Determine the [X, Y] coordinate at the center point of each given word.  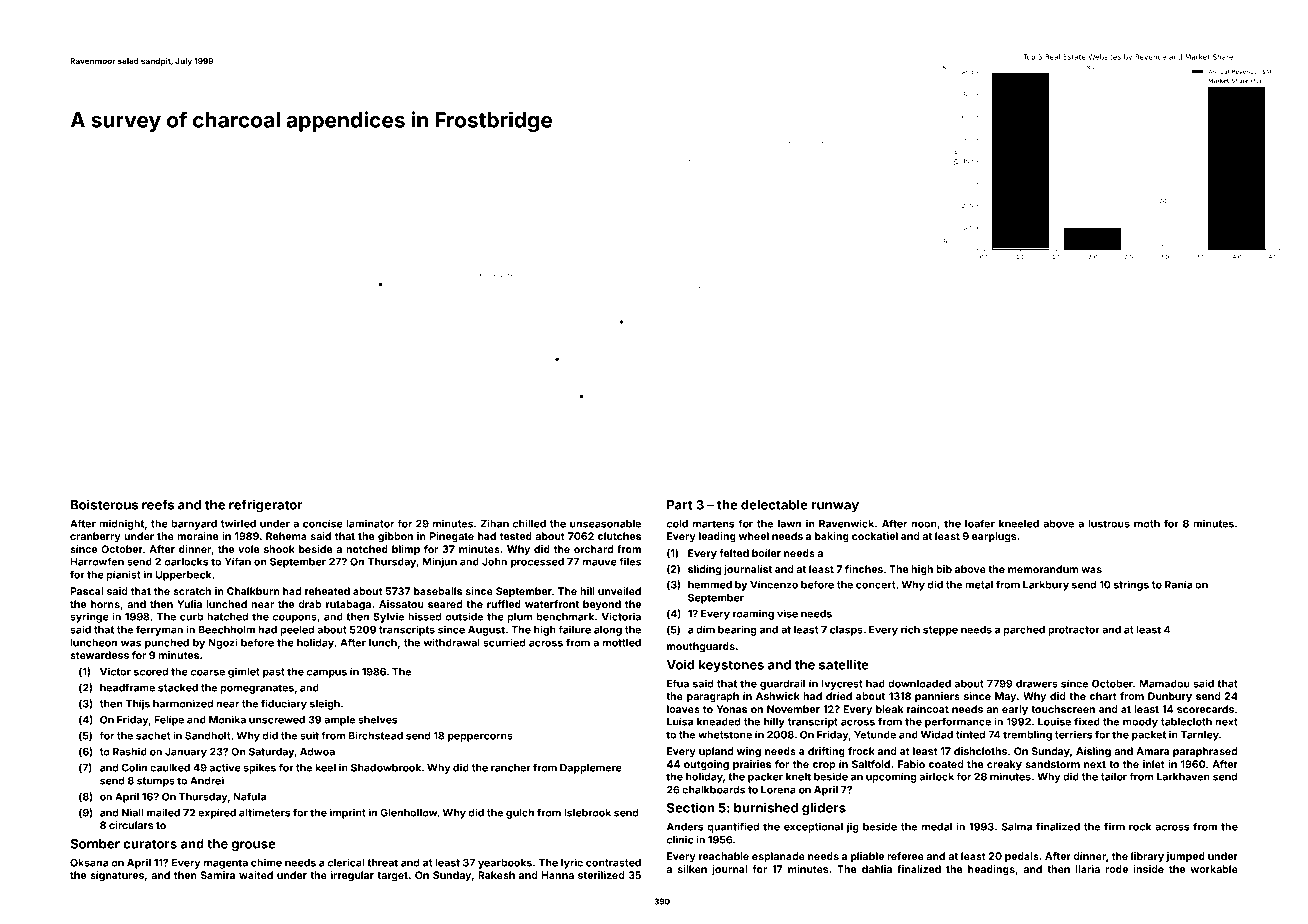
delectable [774, 505]
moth [1147, 524]
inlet [1154, 764]
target [392, 877]
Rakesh [496, 875]
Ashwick [778, 696]
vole [249, 549]
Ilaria [1088, 869]
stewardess [99, 655]
